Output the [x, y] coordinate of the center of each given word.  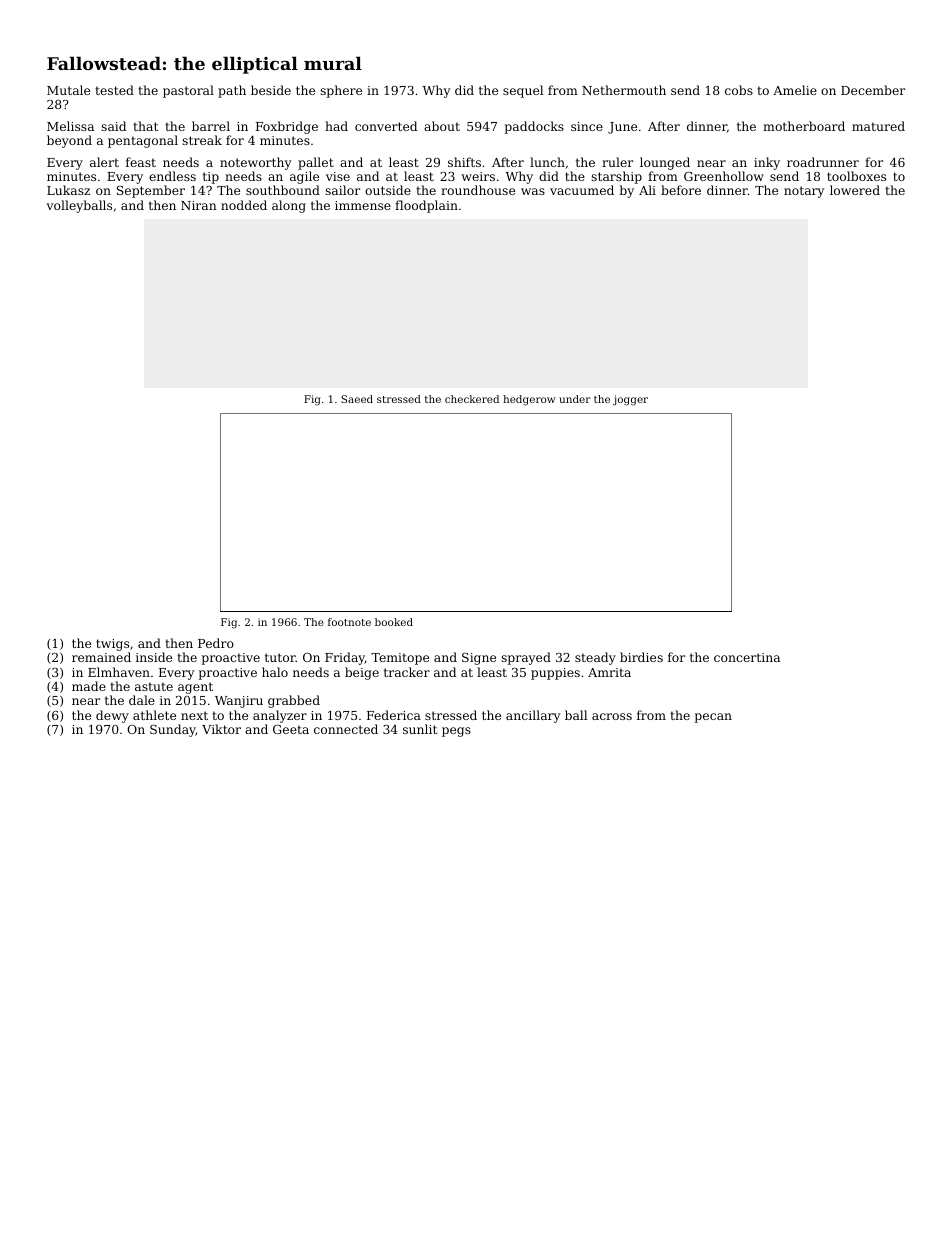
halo [275, 672]
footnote [349, 622]
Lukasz [68, 190]
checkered [472, 399]
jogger [630, 400]
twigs [112, 645]
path [232, 91]
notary [804, 192]
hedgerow [529, 400]
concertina [747, 657]
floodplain [426, 206]
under [574, 399]
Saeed [357, 399]
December [873, 90]
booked [394, 622]
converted [386, 126]
